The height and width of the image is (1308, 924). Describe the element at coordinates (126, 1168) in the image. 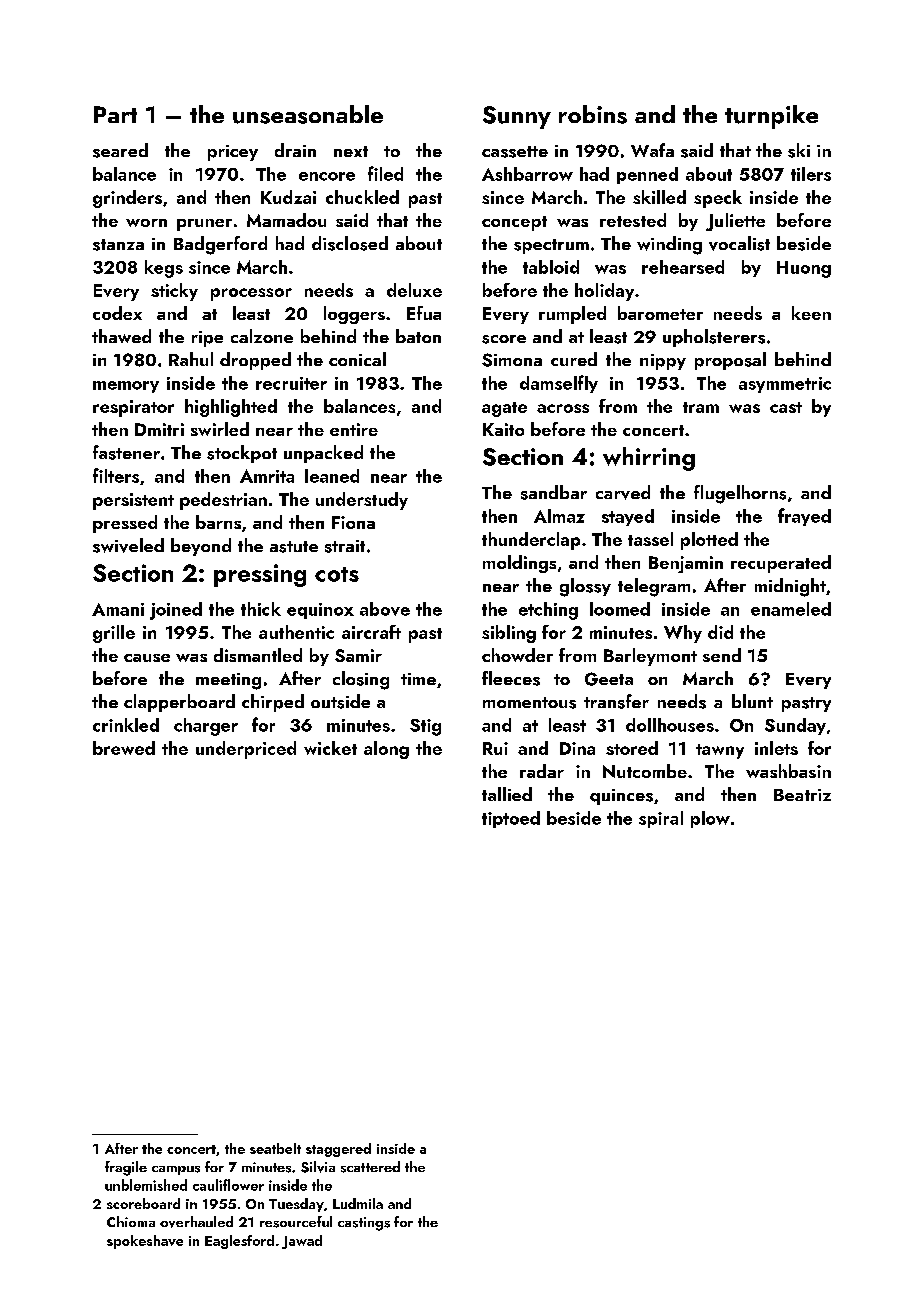

I see `fragile` at that location.
